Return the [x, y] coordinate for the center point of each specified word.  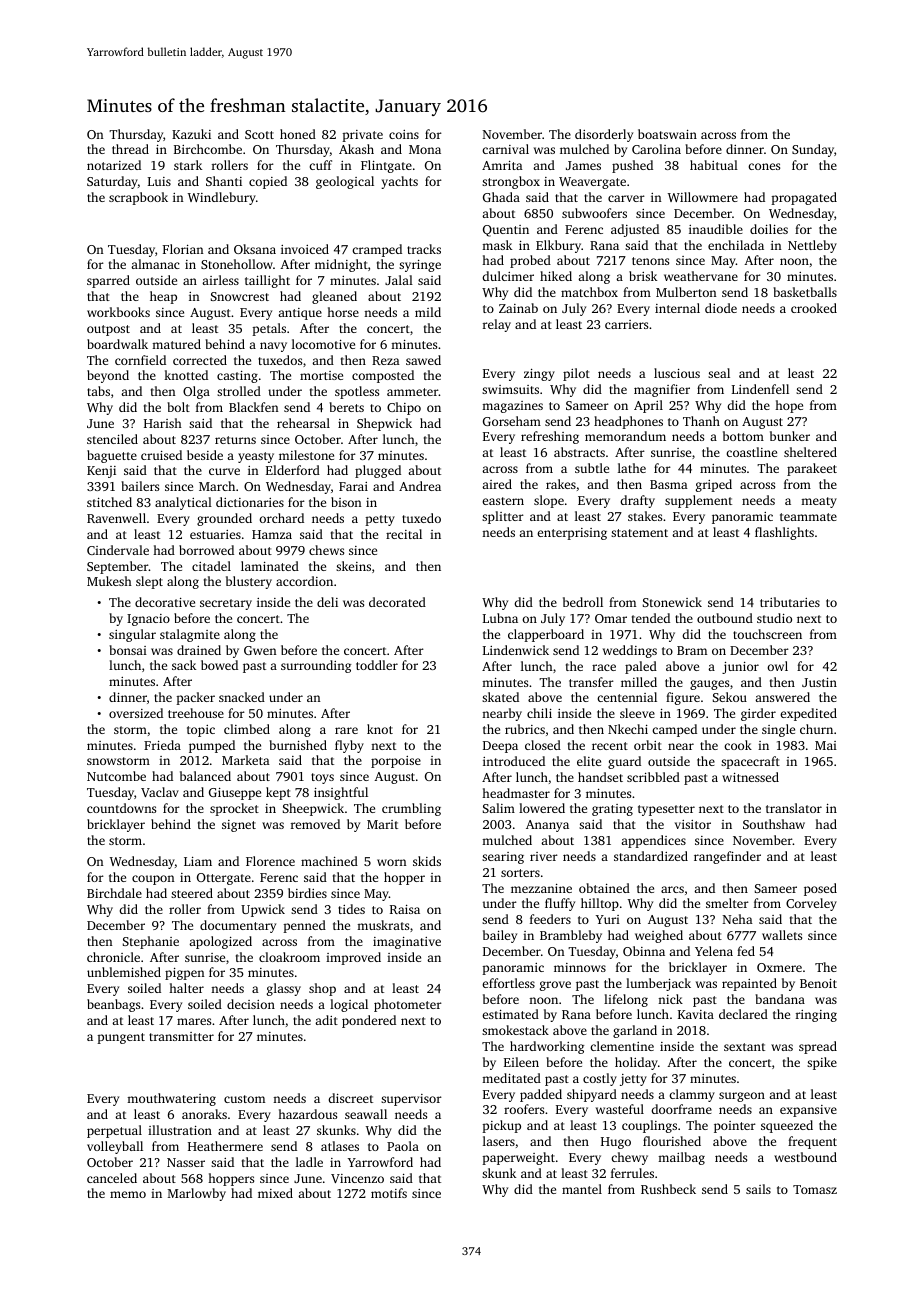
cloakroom [289, 957]
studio [774, 618]
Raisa [405, 909]
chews [326, 550]
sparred [108, 281]
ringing [816, 1016]
